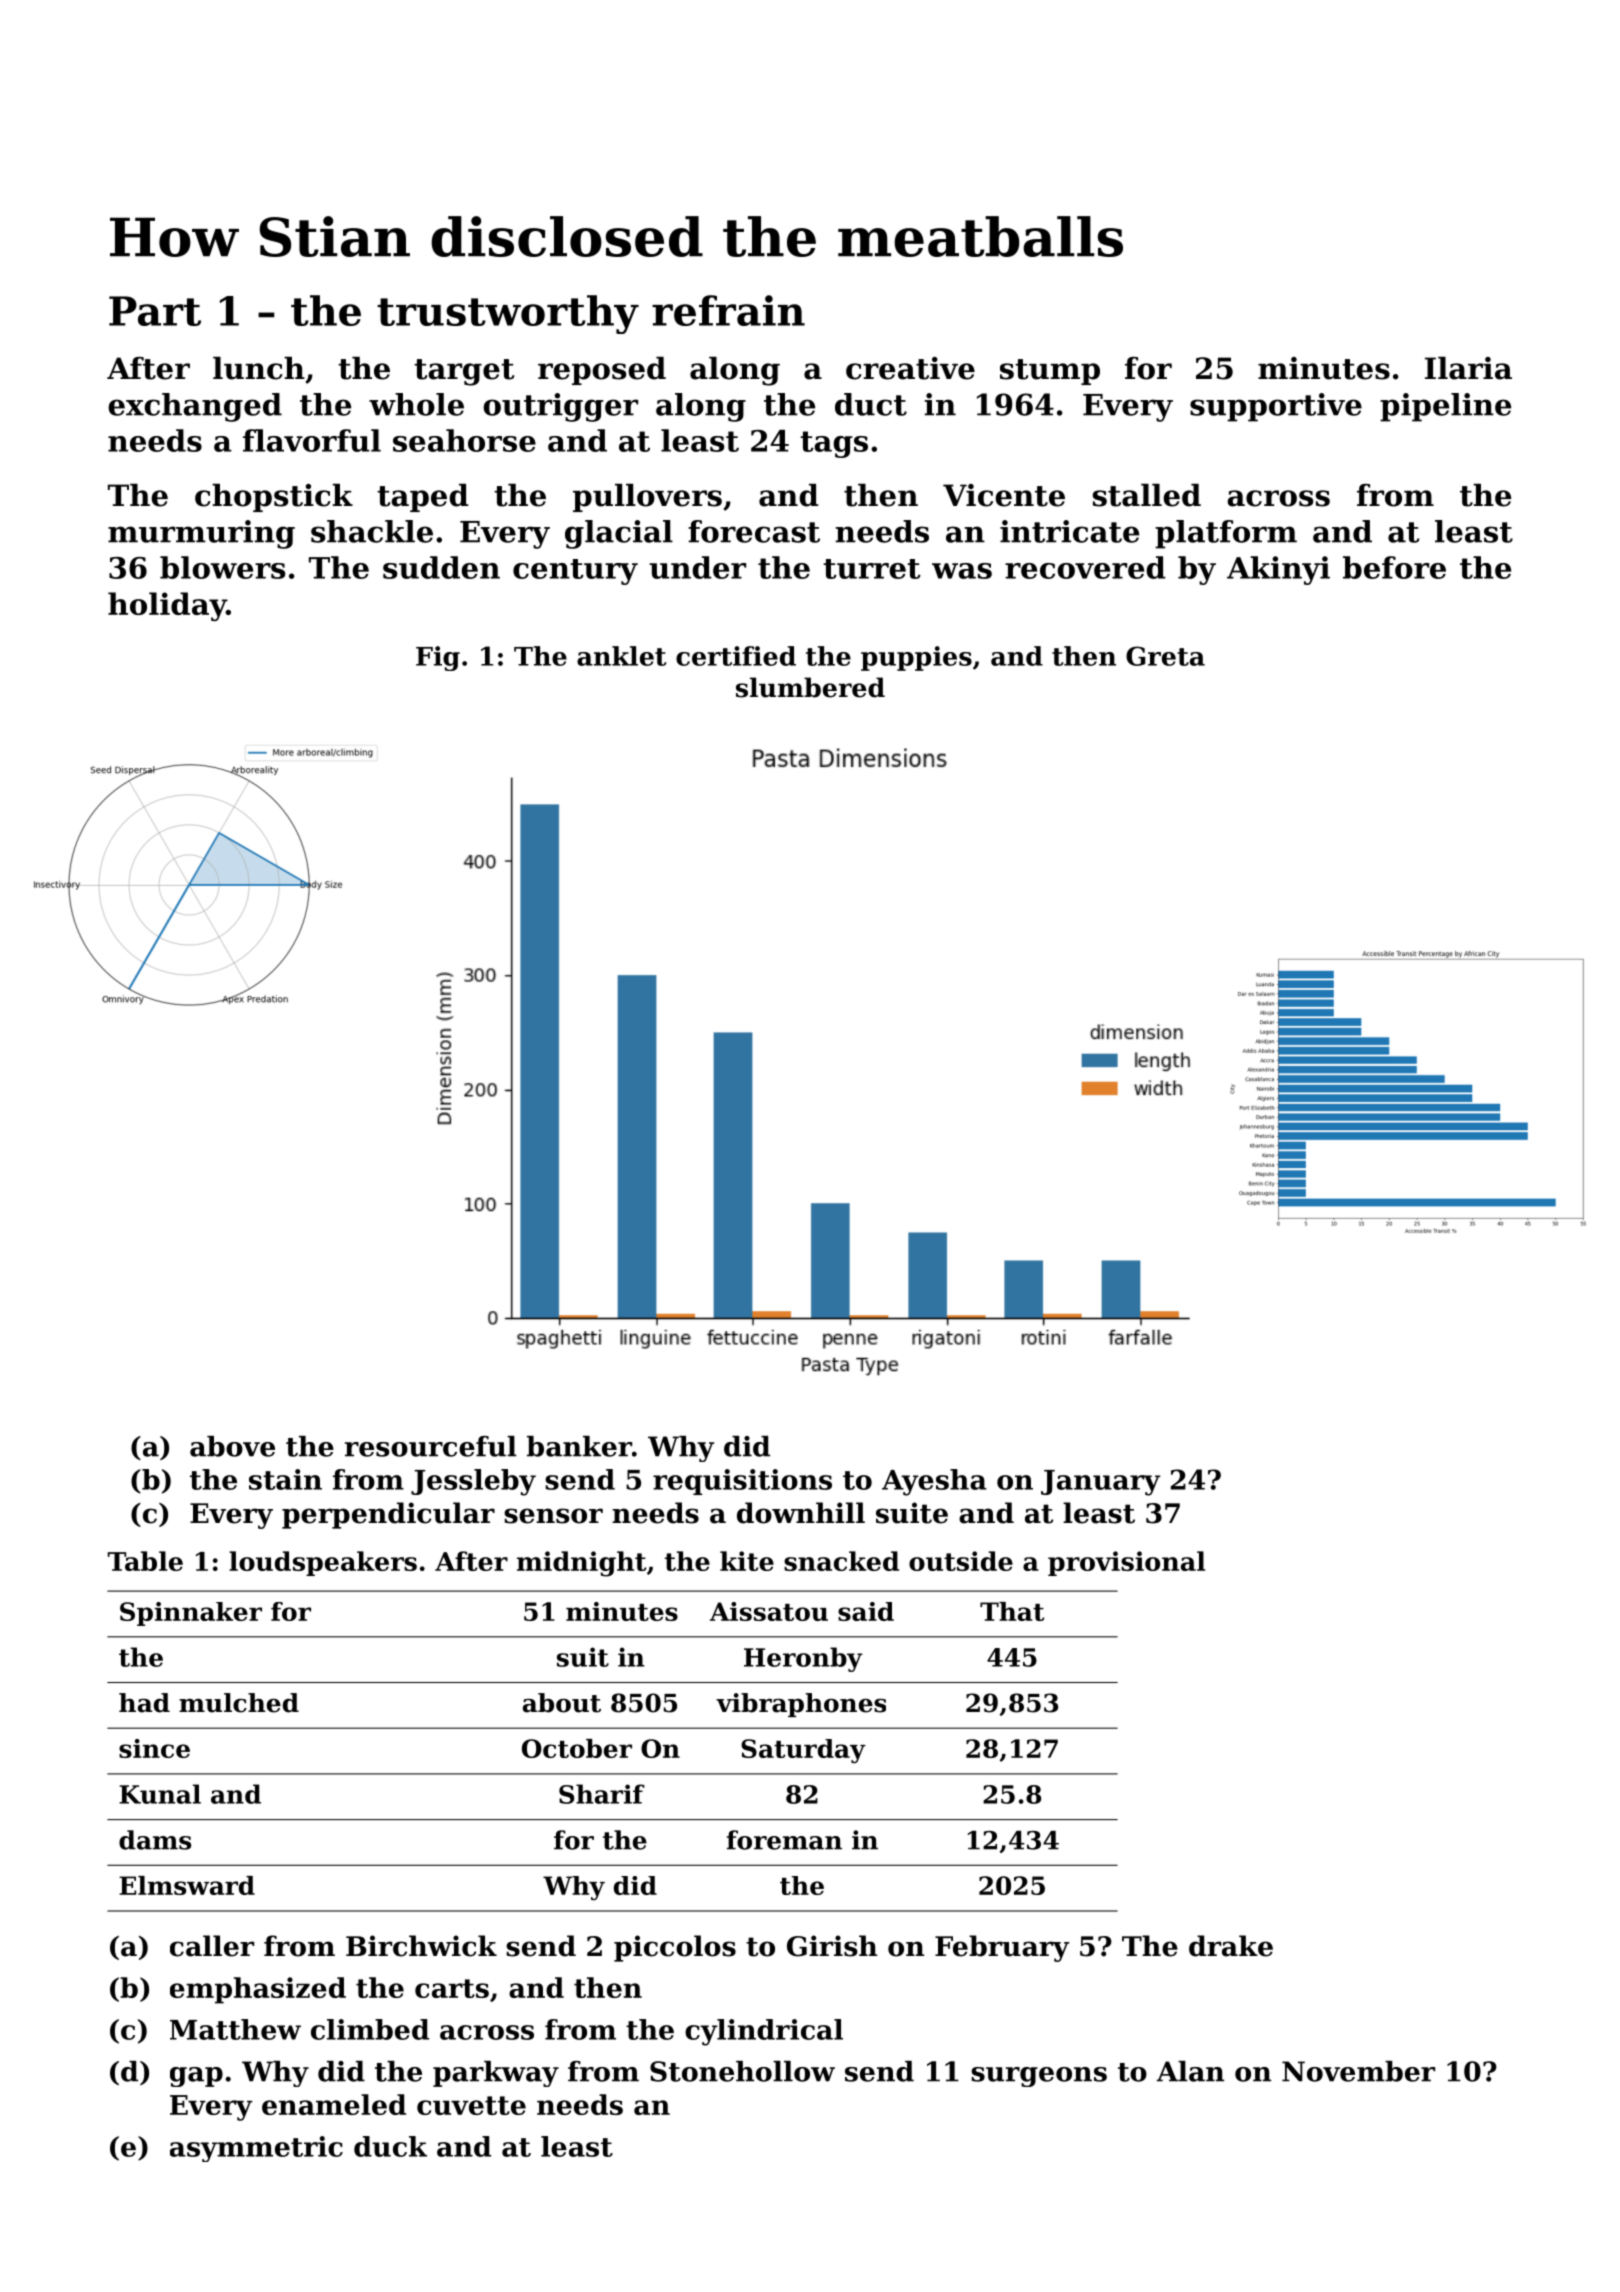  I want to click on Part, so click(155, 311).
